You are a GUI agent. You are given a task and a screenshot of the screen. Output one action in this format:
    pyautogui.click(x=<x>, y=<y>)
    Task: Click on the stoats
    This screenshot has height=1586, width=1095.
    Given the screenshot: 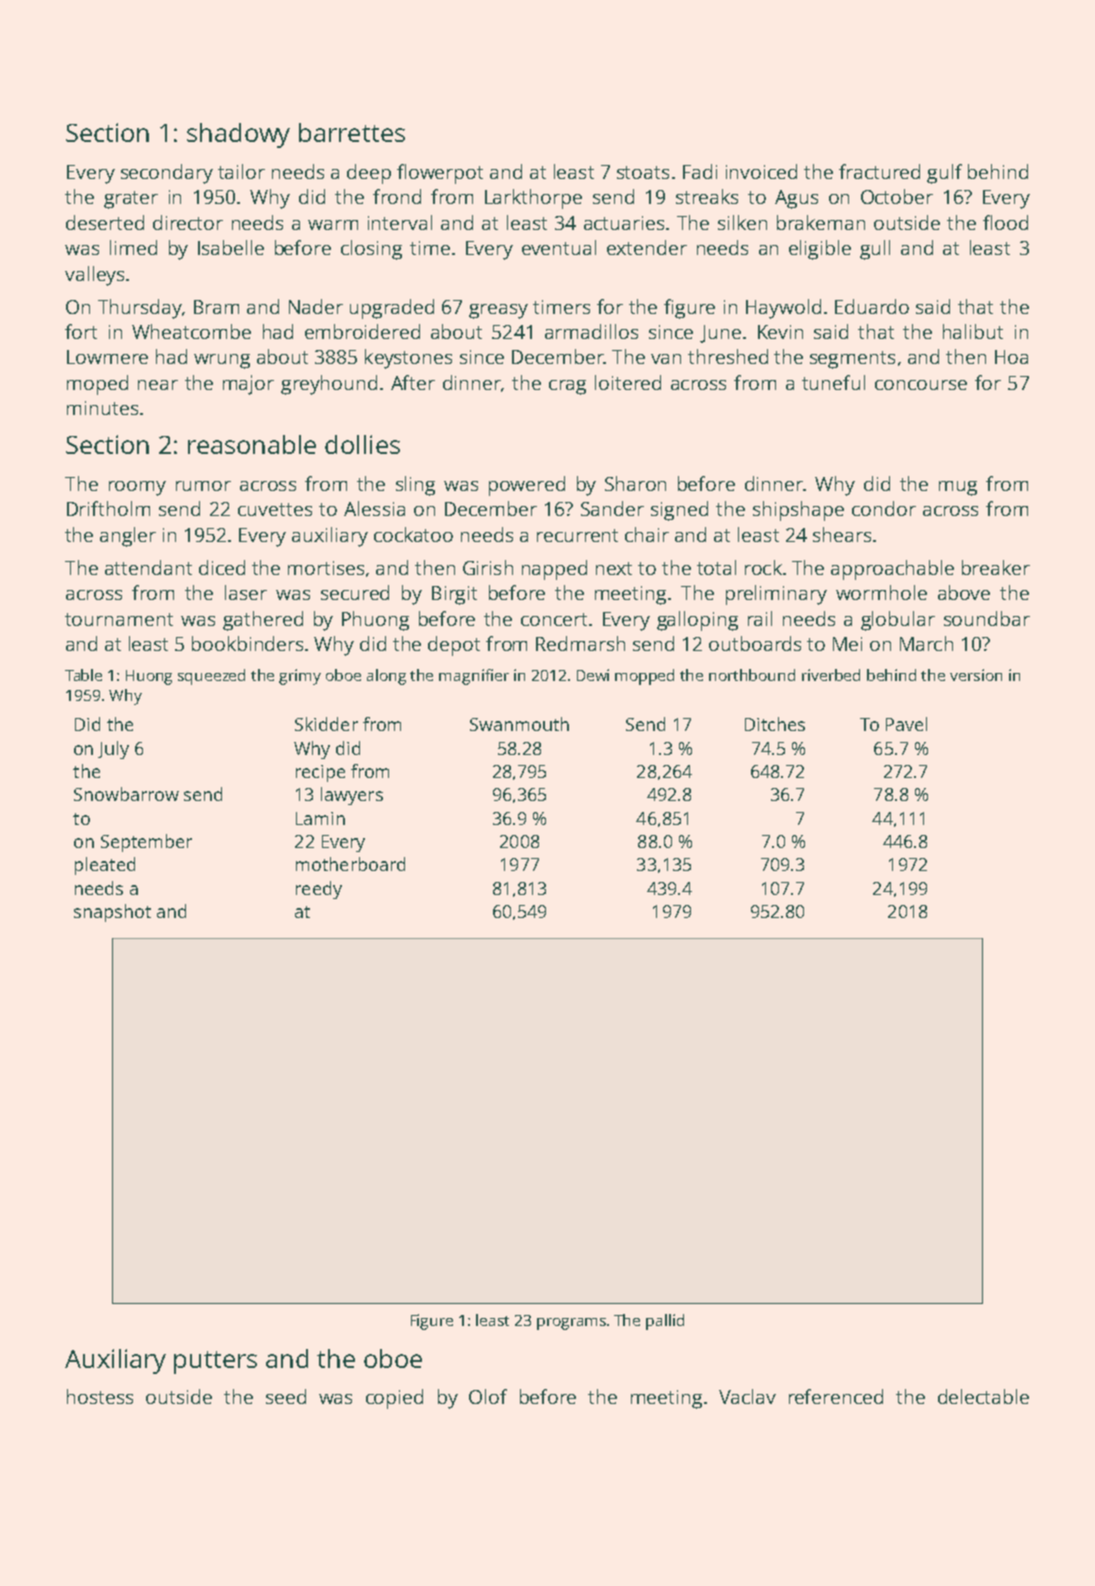 What is the action you would take?
    pyautogui.click(x=643, y=172)
